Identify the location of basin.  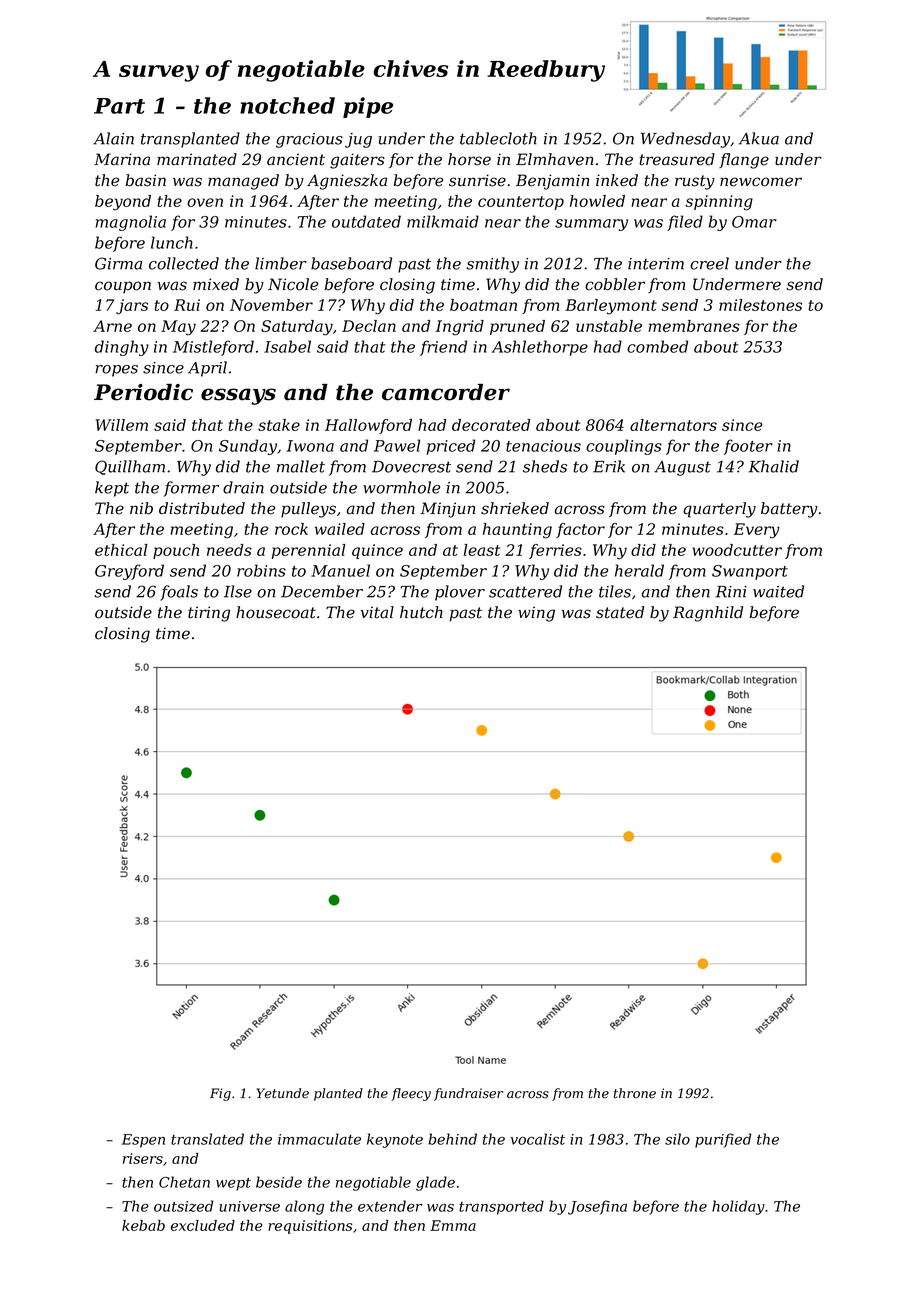
(146, 180).
